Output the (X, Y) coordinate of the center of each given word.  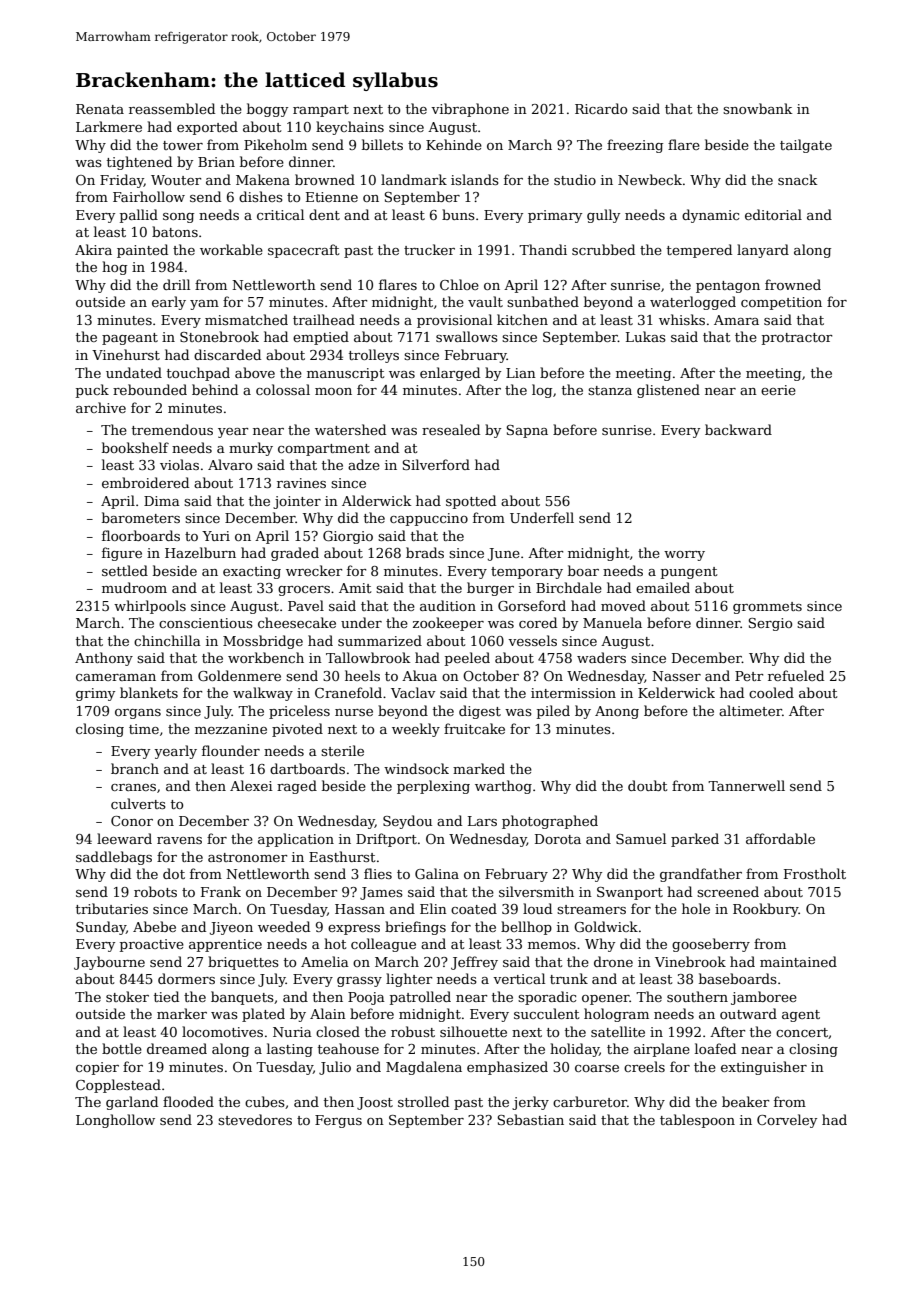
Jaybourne (109, 963)
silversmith (536, 891)
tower (183, 145)
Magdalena (424, 1068)
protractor (797, 339)
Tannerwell (746, 785)
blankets (149, 692)
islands (475, 179)
